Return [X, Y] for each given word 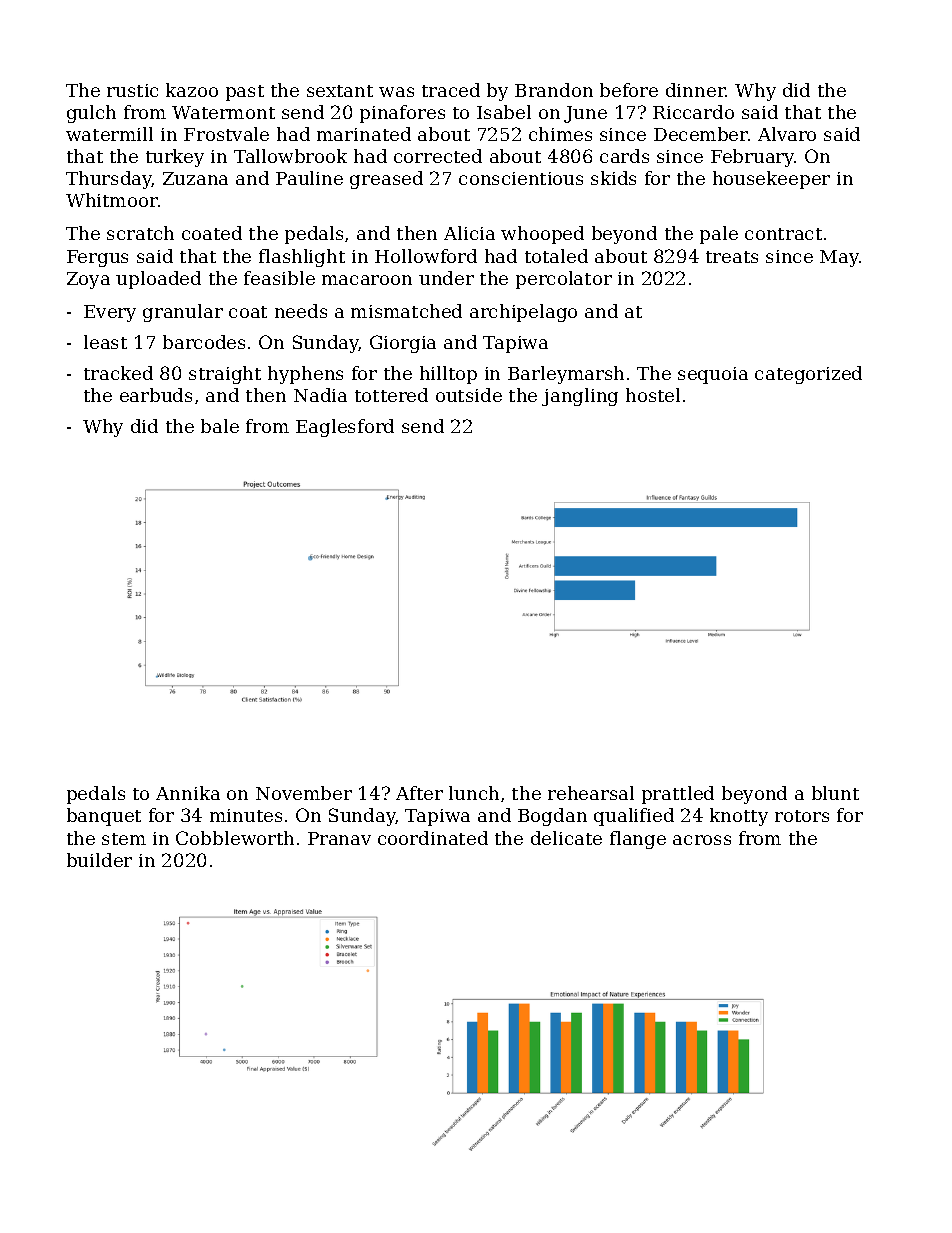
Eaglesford [345, 428]
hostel [653, 395]
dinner [696, 90]
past [245, 93]
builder [99, 860]
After [419, 793]
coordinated [433, 838]
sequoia [713, 375]
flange [638, 840]
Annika [188, 793]
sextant [340, 91]
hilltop [448, 375]
